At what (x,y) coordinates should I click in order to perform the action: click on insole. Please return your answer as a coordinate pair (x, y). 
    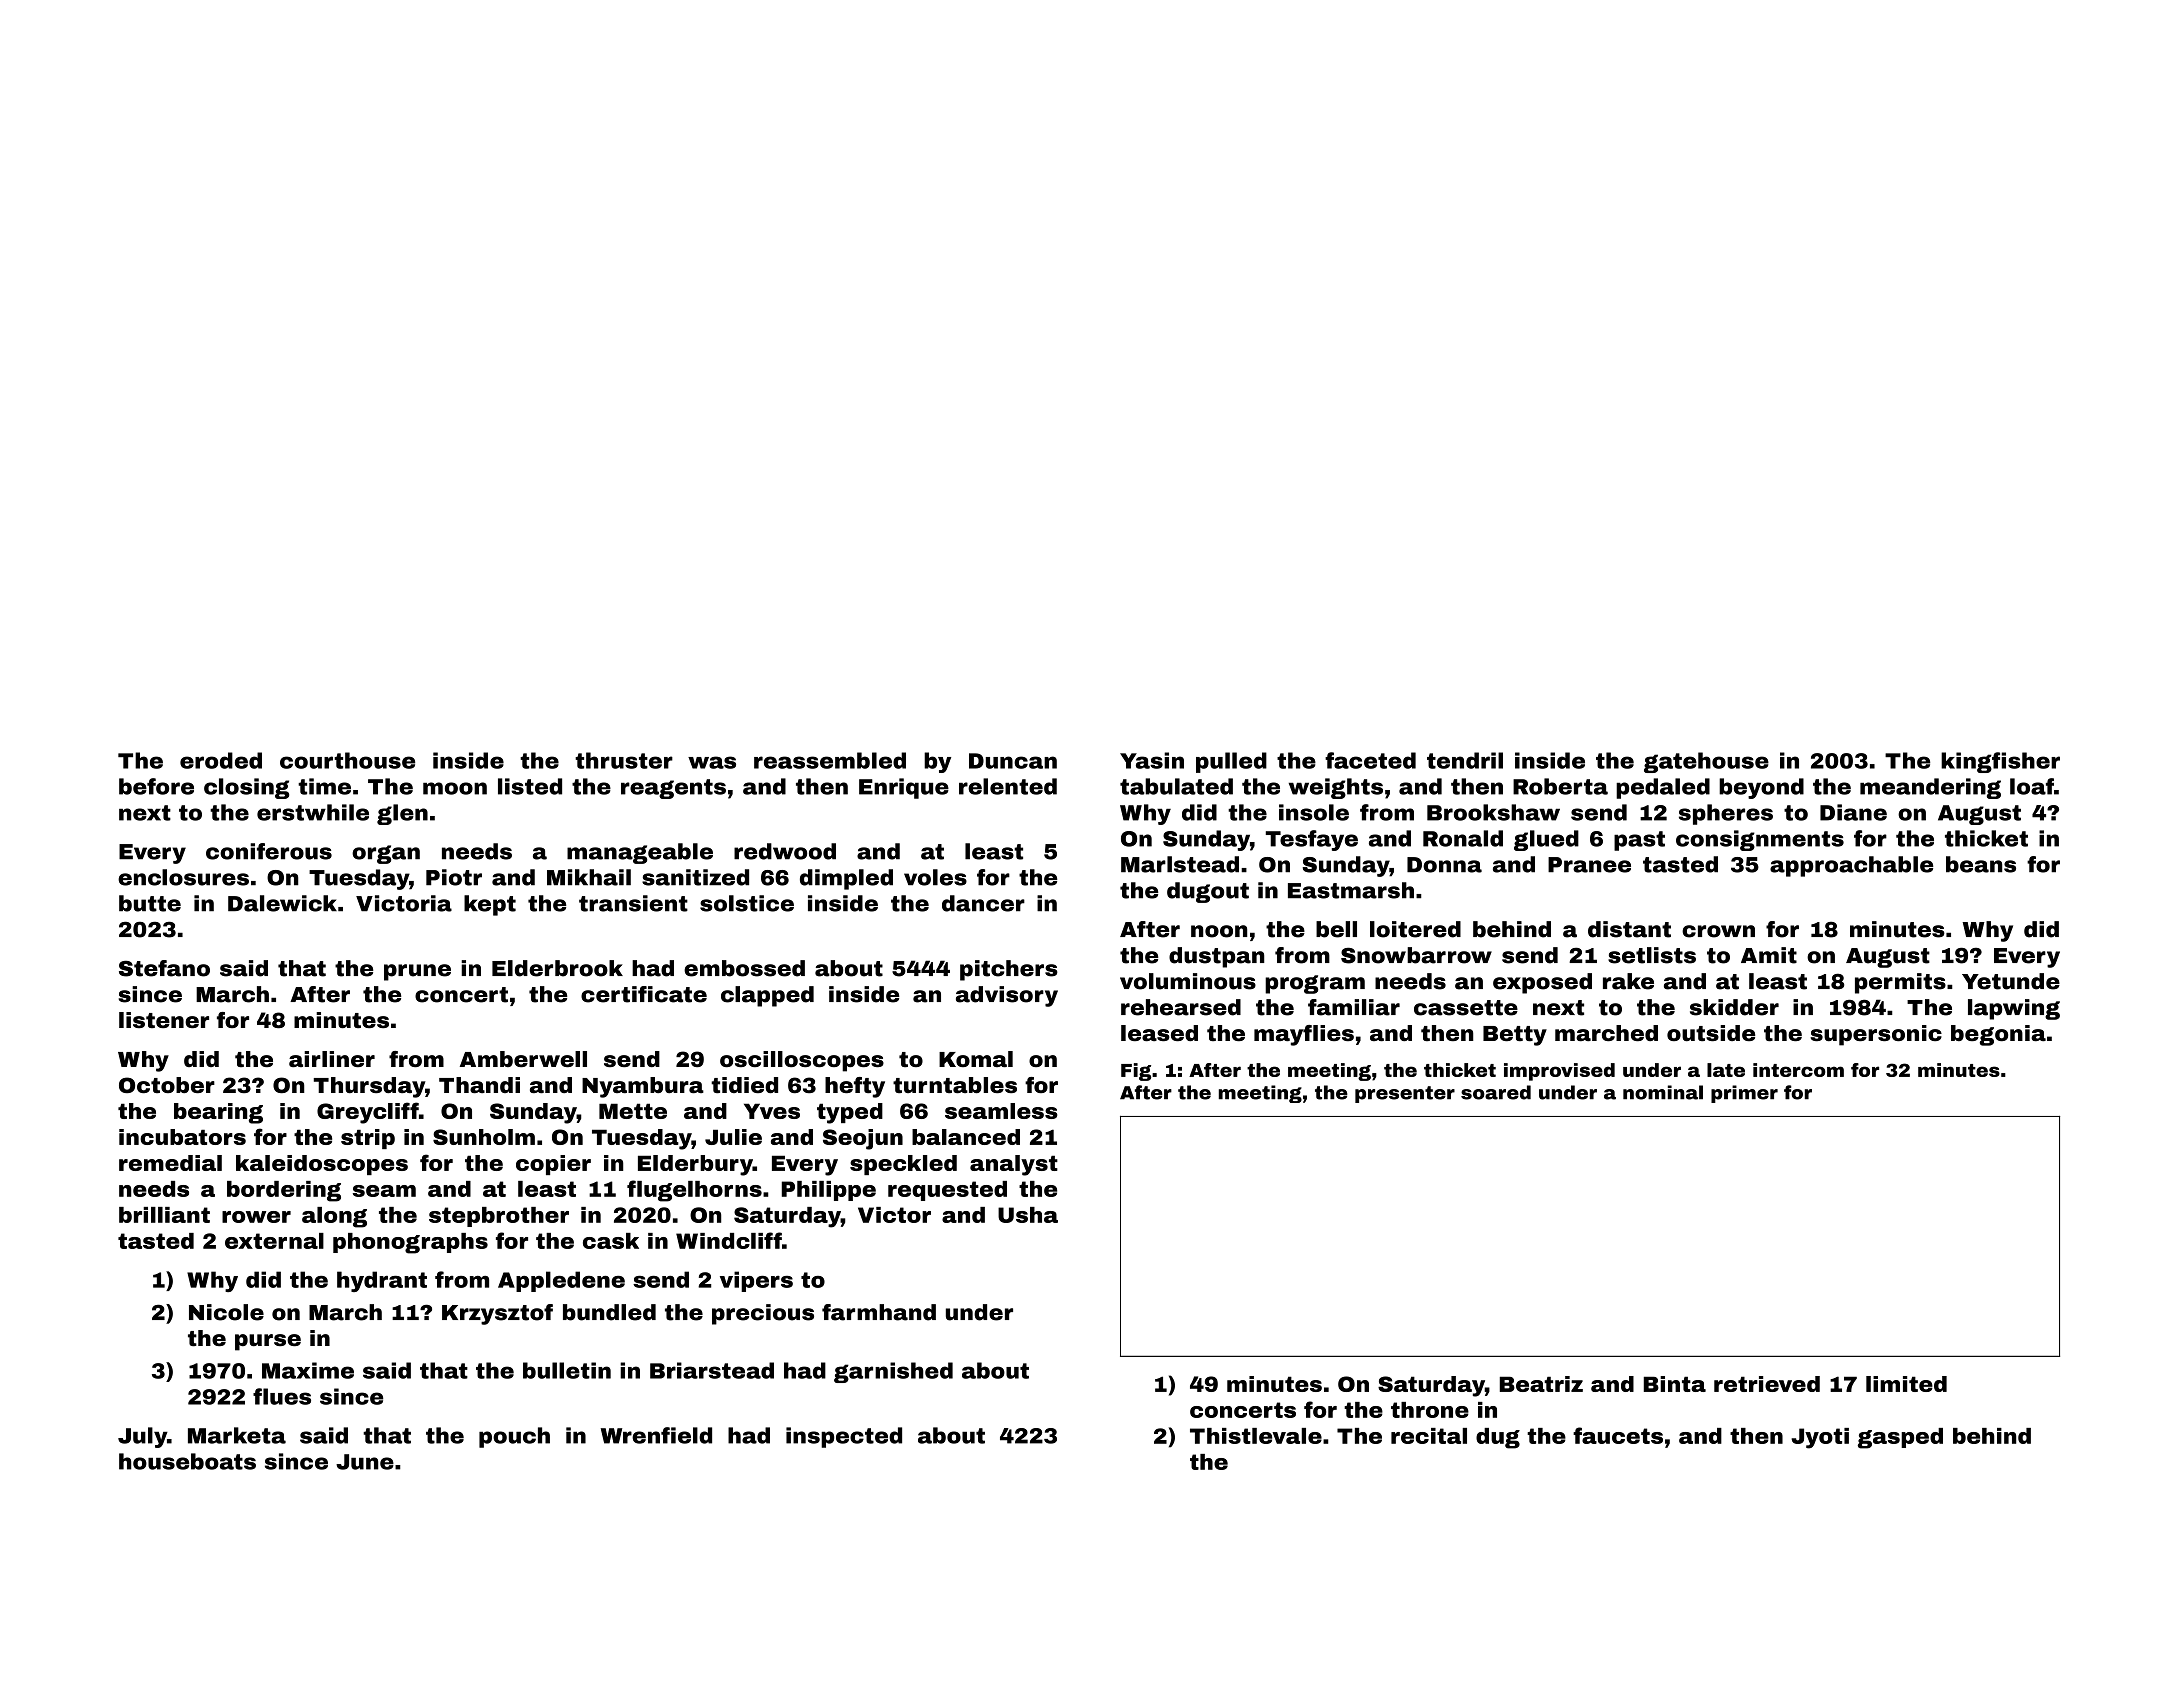
    Looking at the image, I should click on (1314, 812).
